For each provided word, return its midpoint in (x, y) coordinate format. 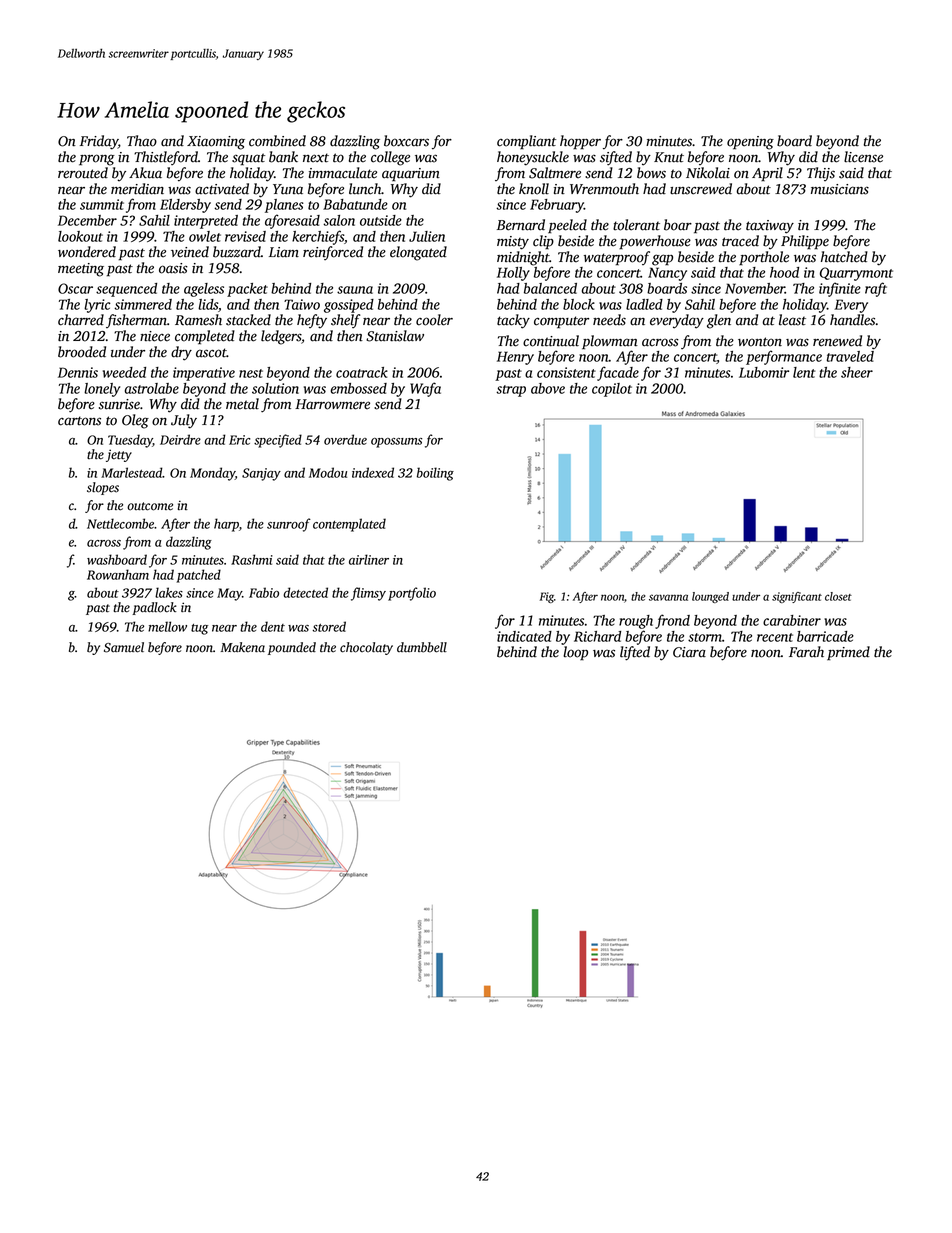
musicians (840, 189)
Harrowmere (332, 404)
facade (618, 373)
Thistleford (166, 158)
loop (575, 653)
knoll (534, 189)
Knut (669, 157)
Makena (243, 647)
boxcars (406, 141)
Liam (284, 252)
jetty (119, 455)
